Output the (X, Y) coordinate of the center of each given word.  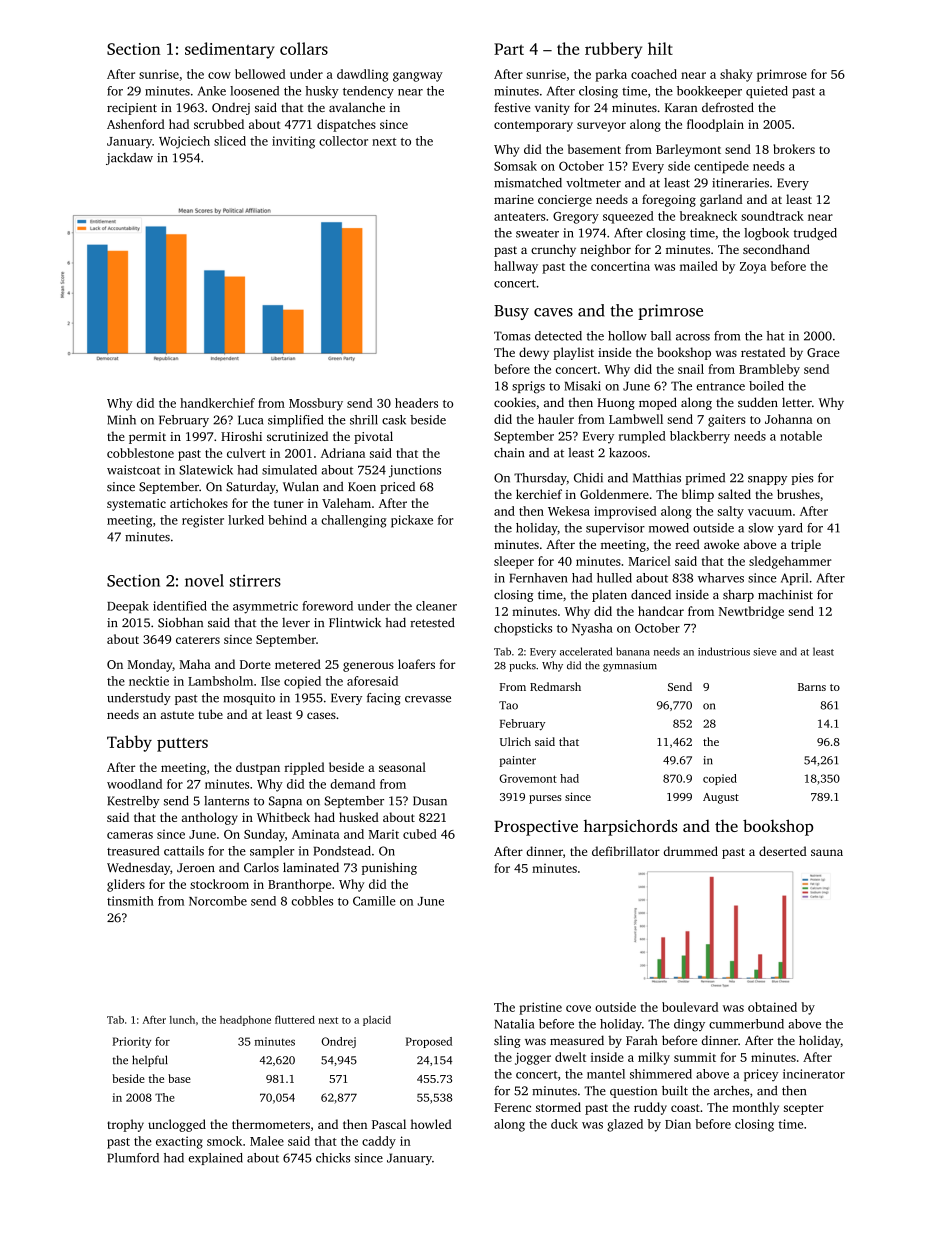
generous (368, 667)
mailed (699, 266)
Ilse (270, 681)
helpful (150, 1061)
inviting (293, 142)
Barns (812, 687)
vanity (552, 109)
